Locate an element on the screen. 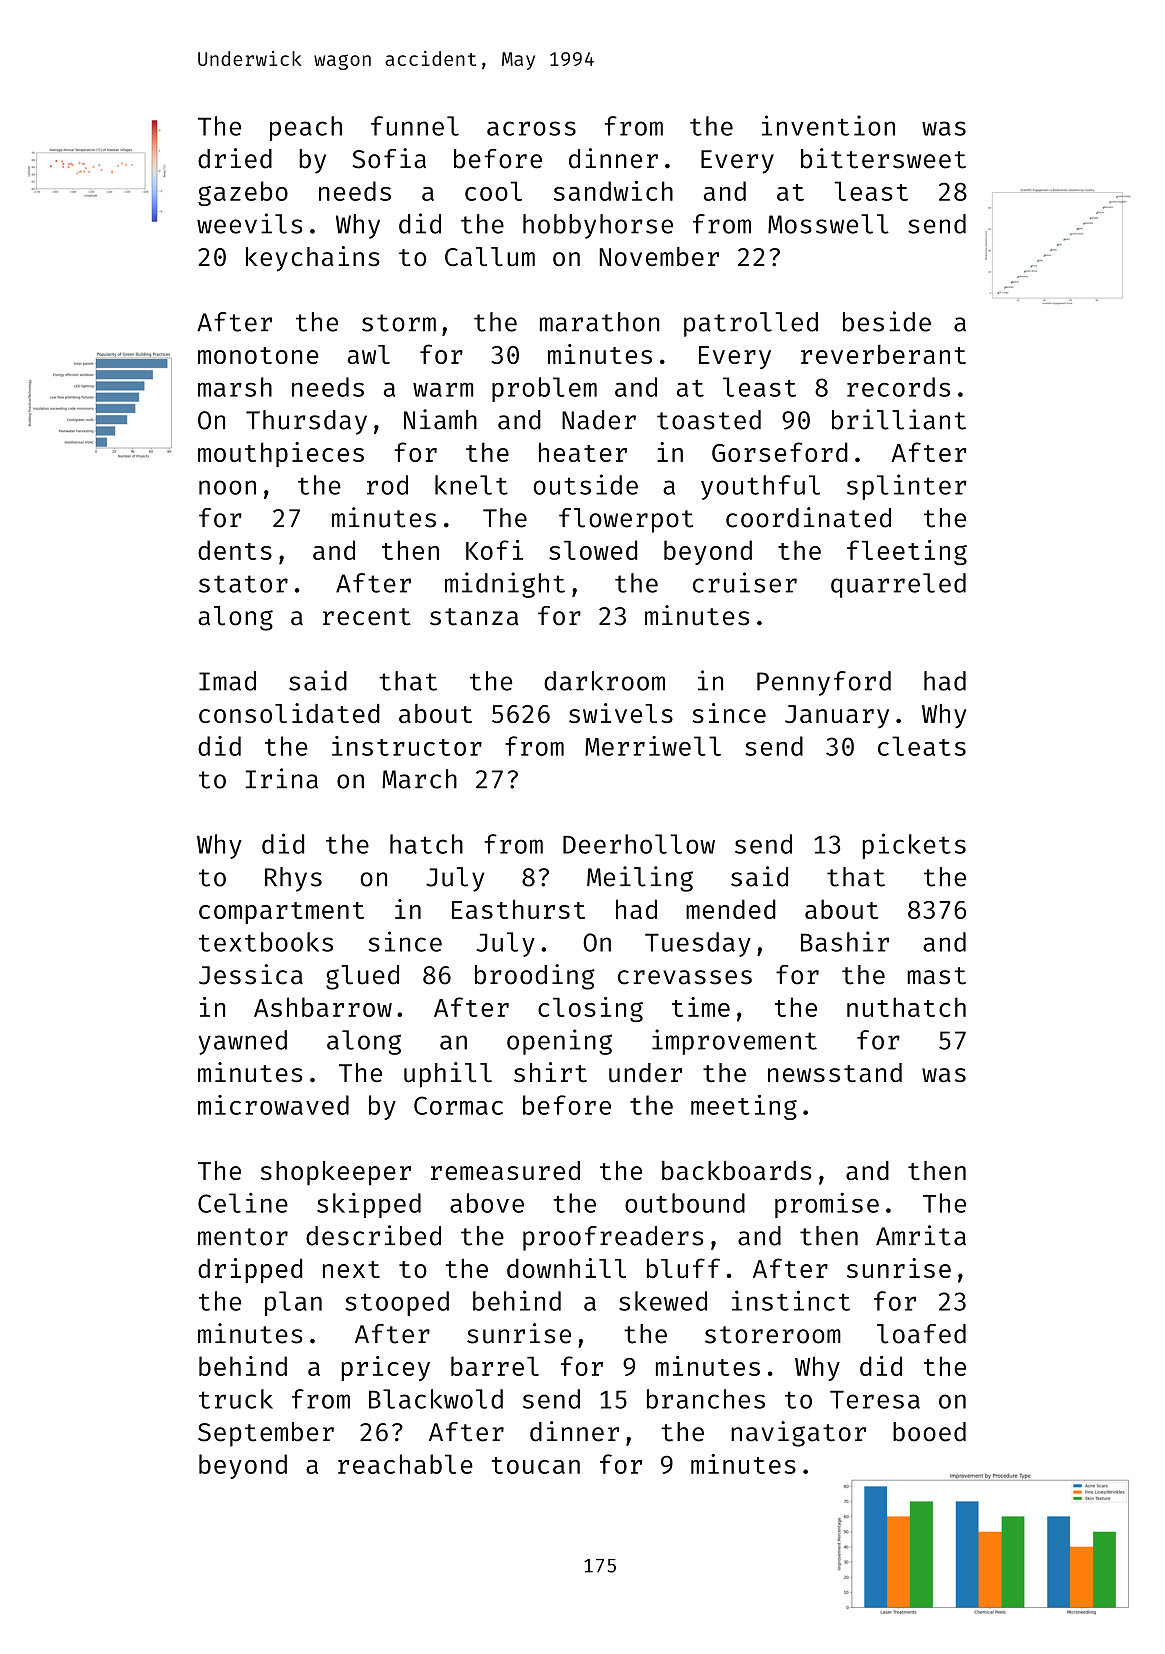 This screenshot has width=1165, height=1654. glued is located at coordinates (362, 977).
